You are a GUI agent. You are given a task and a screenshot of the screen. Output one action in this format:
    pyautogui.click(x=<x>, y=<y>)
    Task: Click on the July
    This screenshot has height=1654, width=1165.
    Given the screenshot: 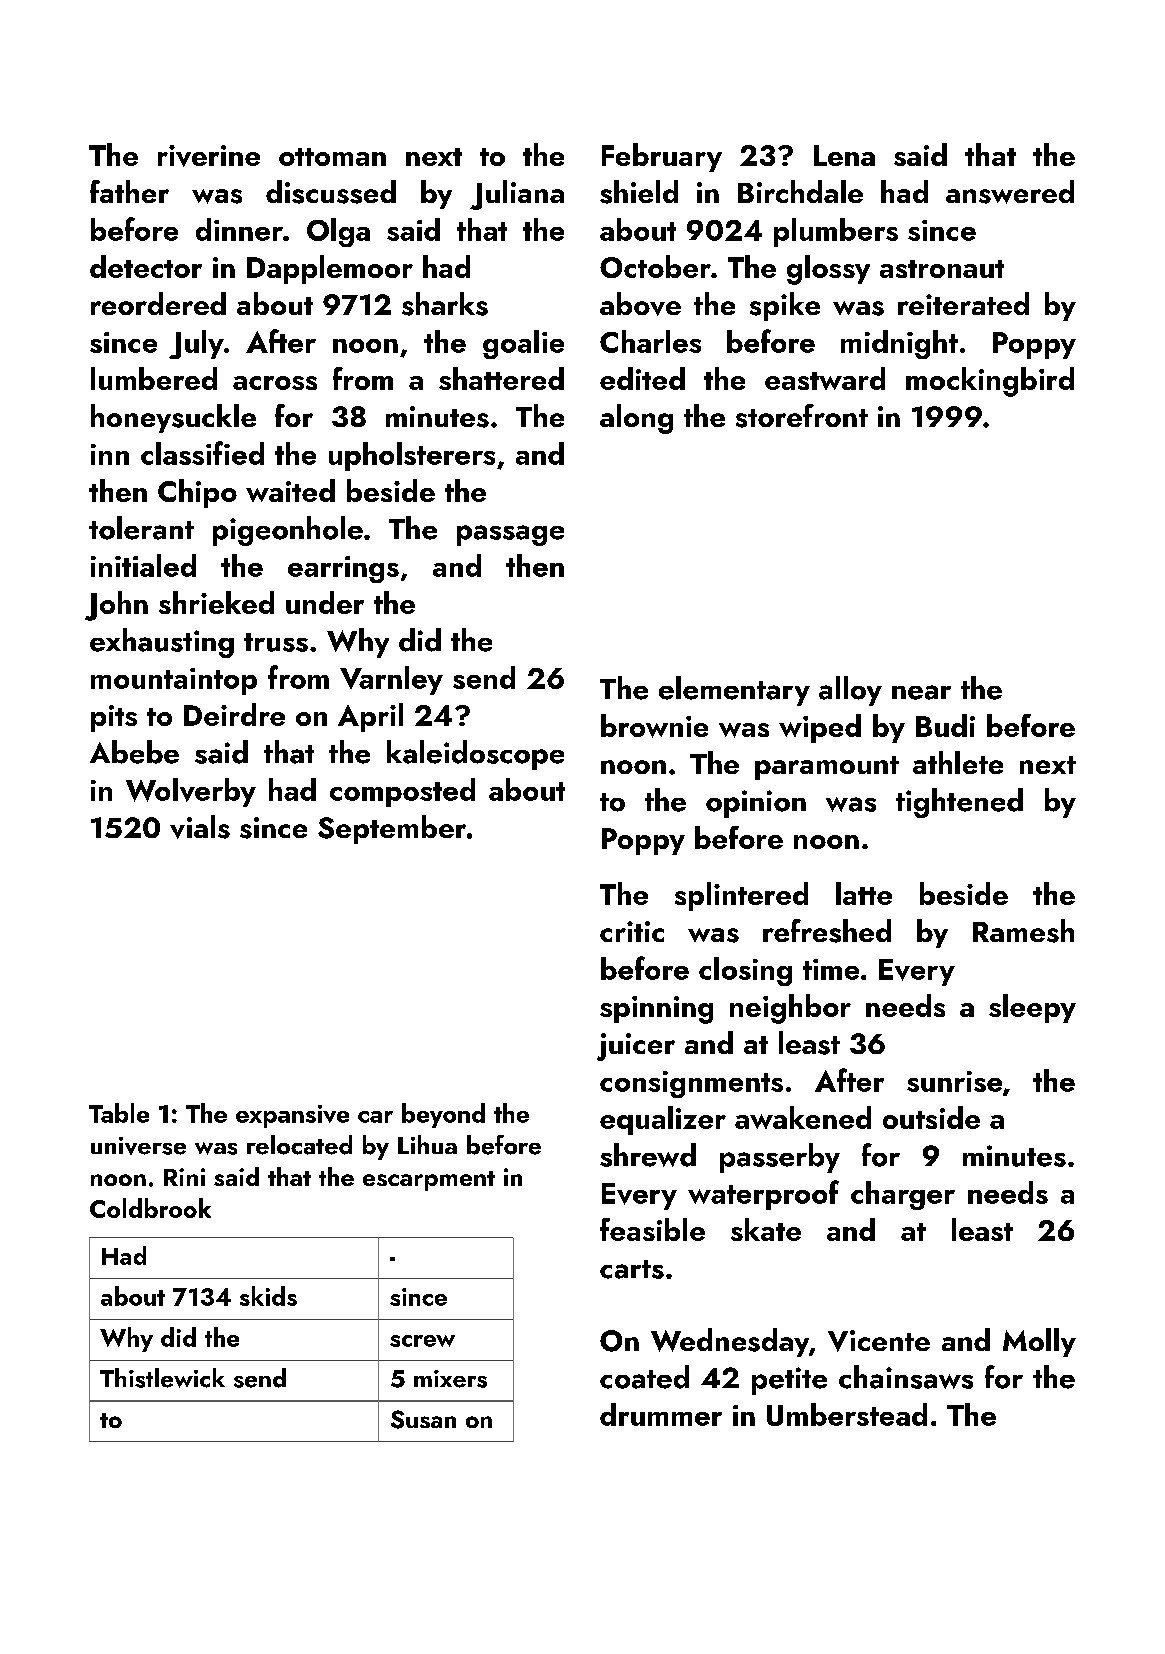 What is the action you would take?
    pyautogui.click(x=196, y=344)
